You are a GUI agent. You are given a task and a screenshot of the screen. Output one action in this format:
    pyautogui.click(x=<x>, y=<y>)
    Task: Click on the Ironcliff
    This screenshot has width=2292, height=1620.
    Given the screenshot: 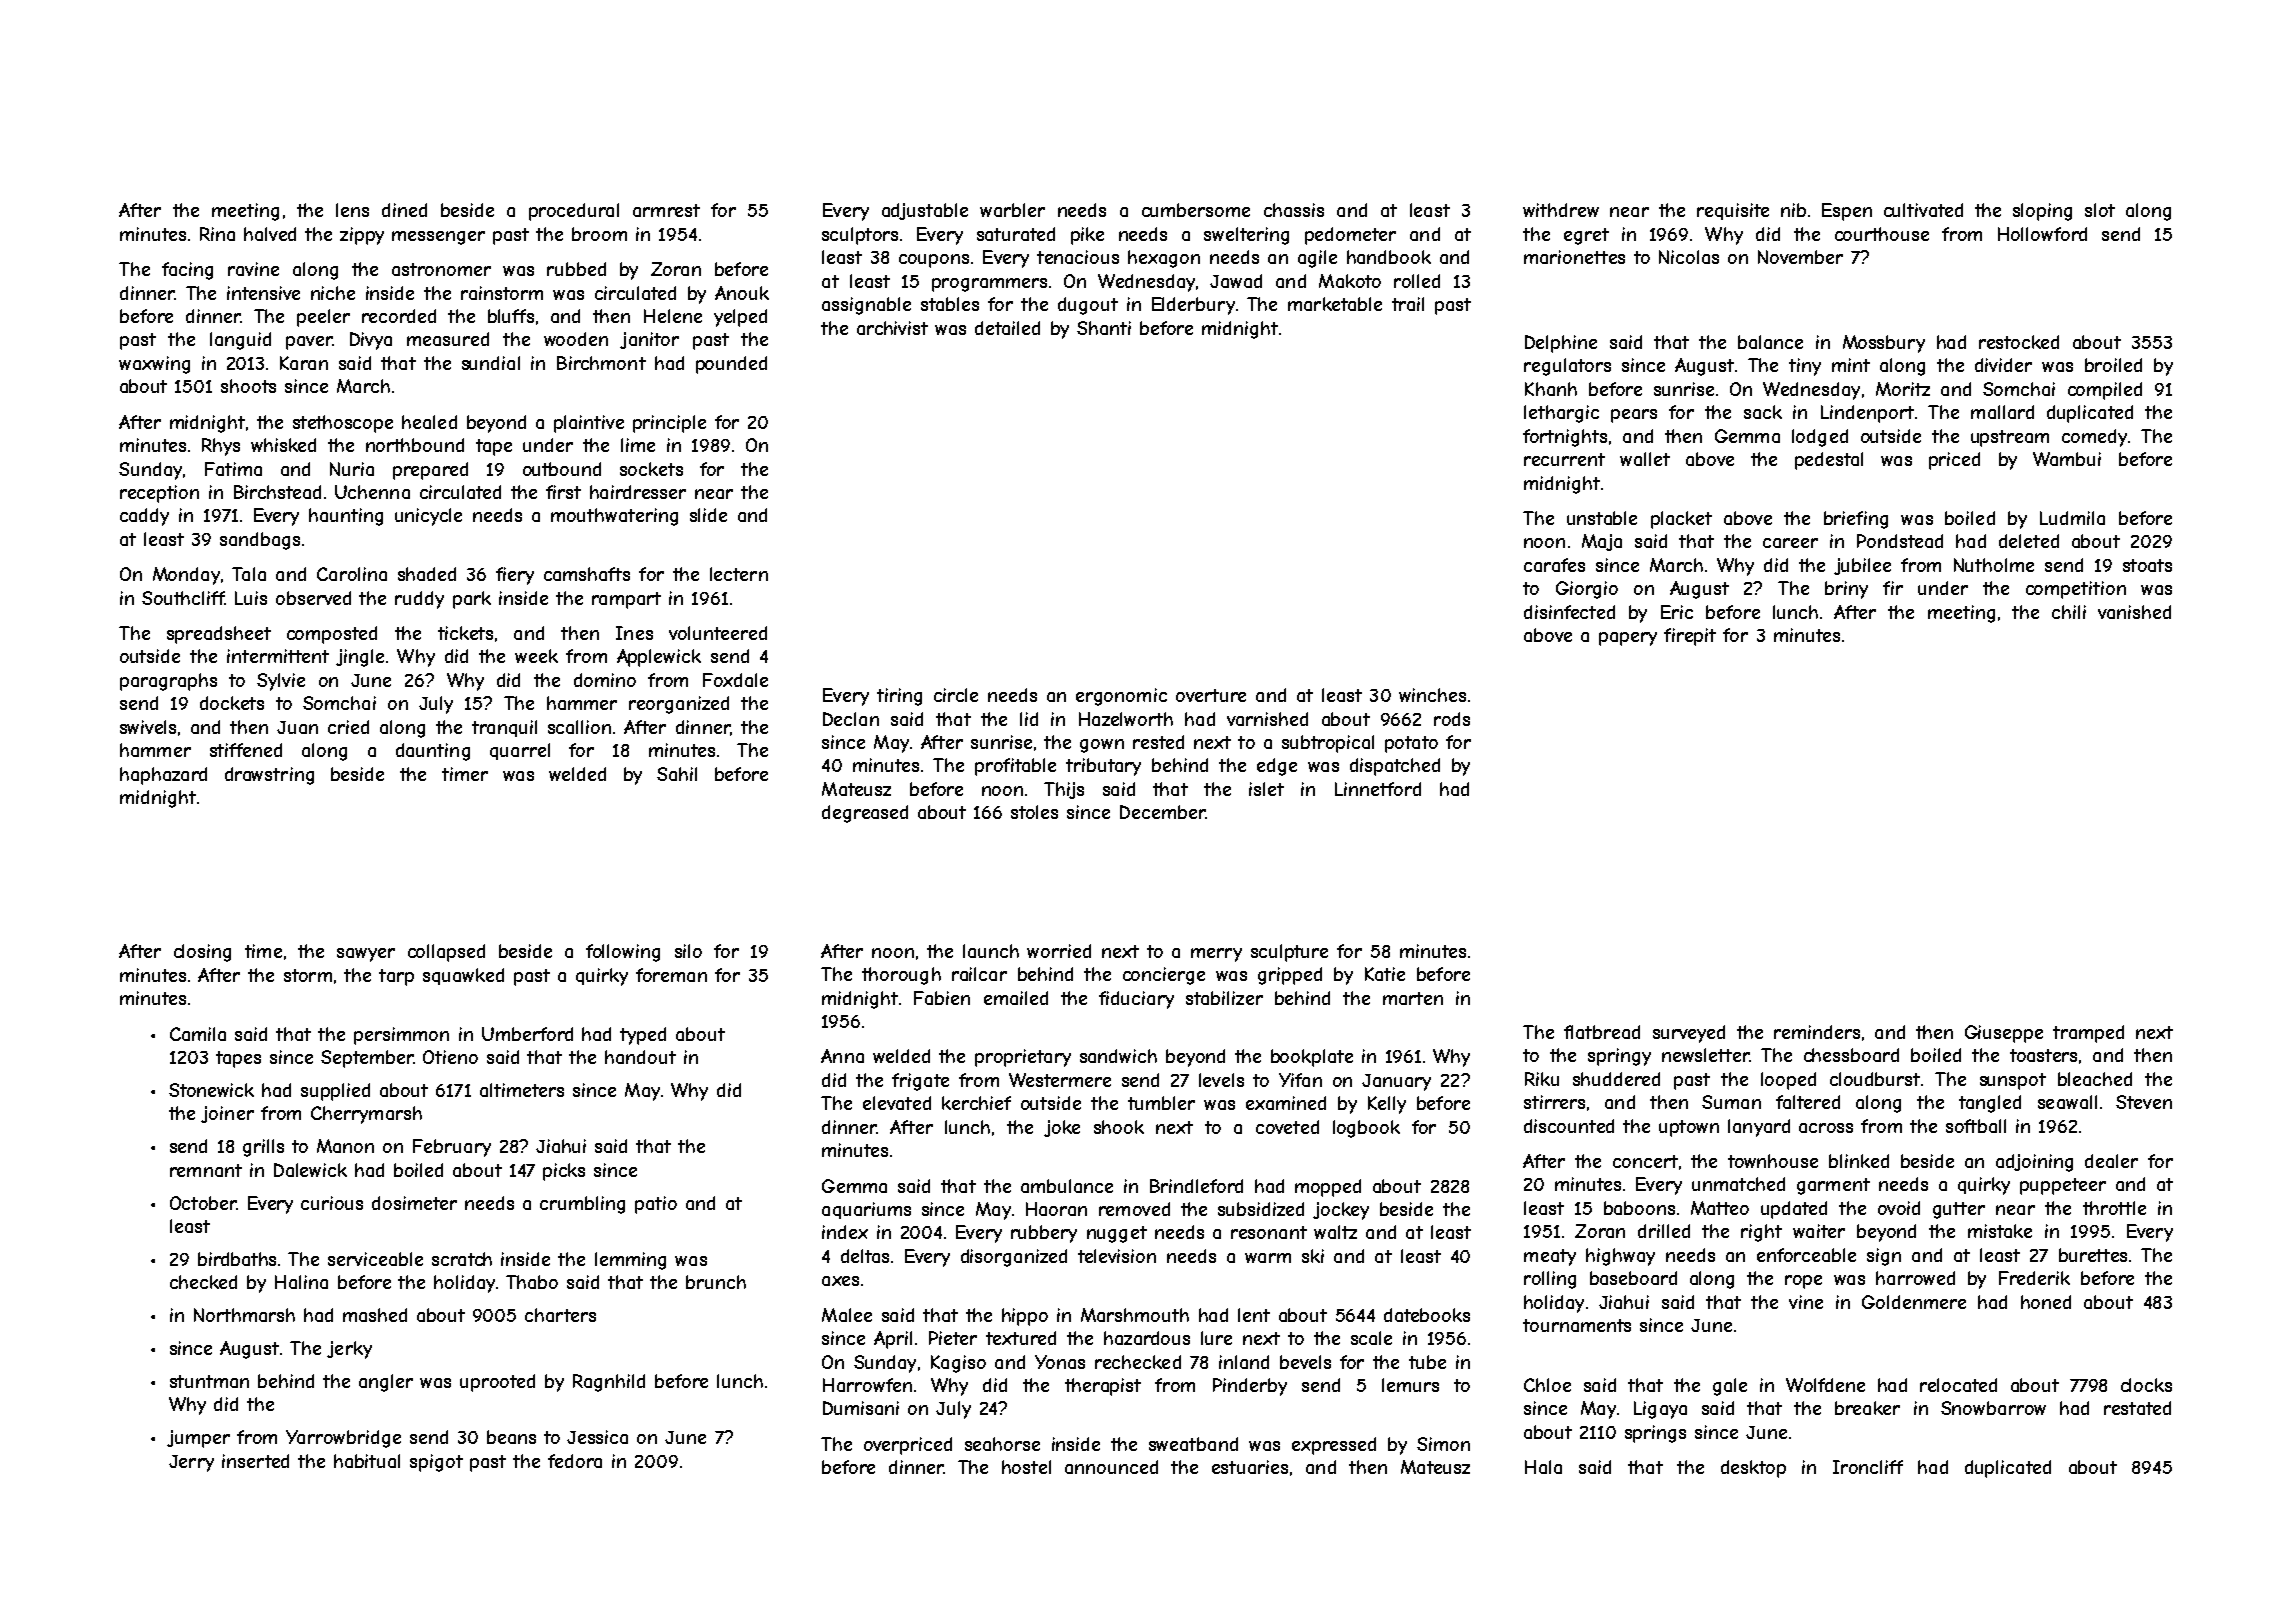 What is the action you would take?
    pyautogui.click(x=1868, y=1467)
